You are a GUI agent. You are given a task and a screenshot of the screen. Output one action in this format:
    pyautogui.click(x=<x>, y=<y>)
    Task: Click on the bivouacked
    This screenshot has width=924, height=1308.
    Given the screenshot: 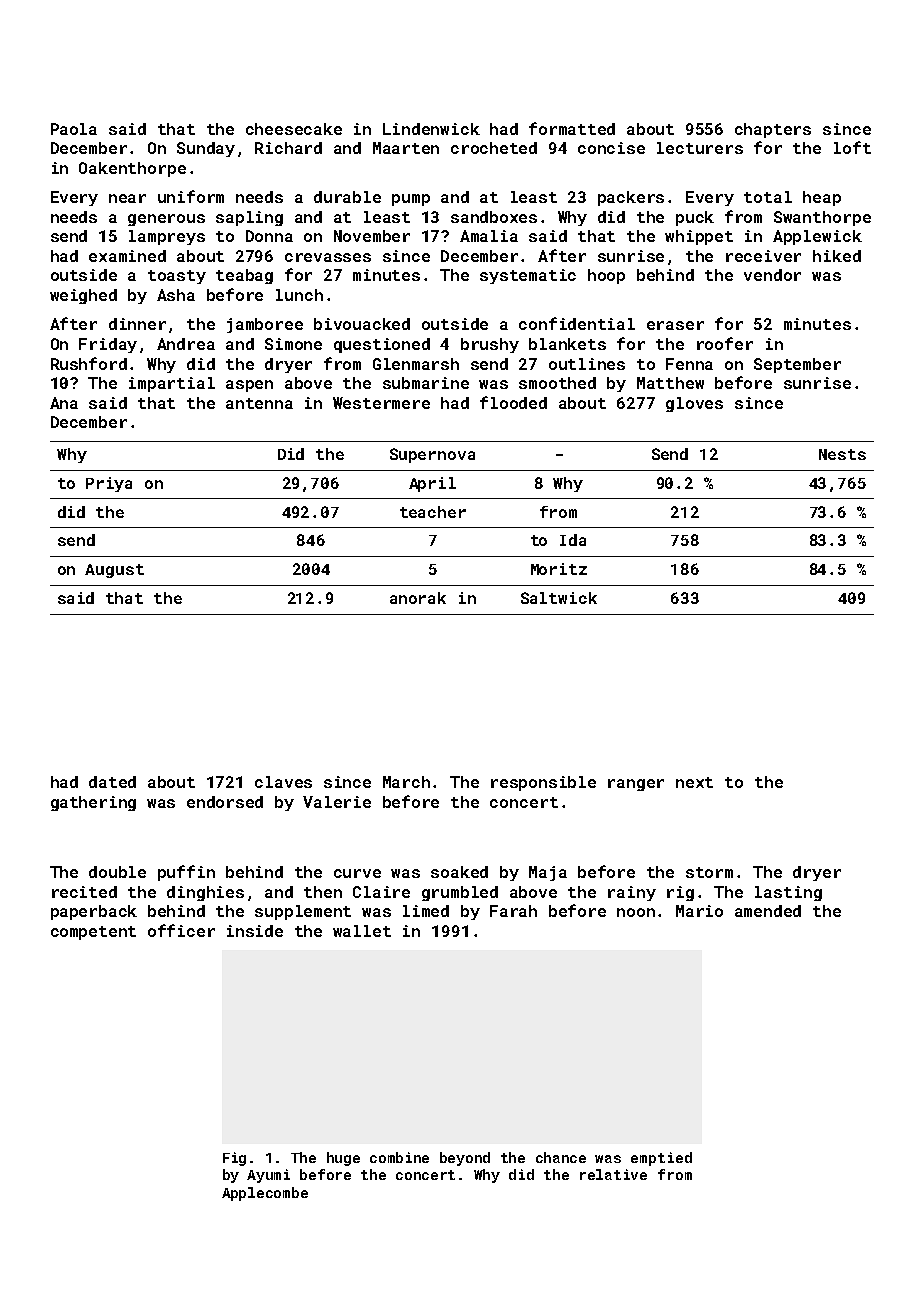 What is the action you would take?
    pyautogui.click(x=362, y=324)
